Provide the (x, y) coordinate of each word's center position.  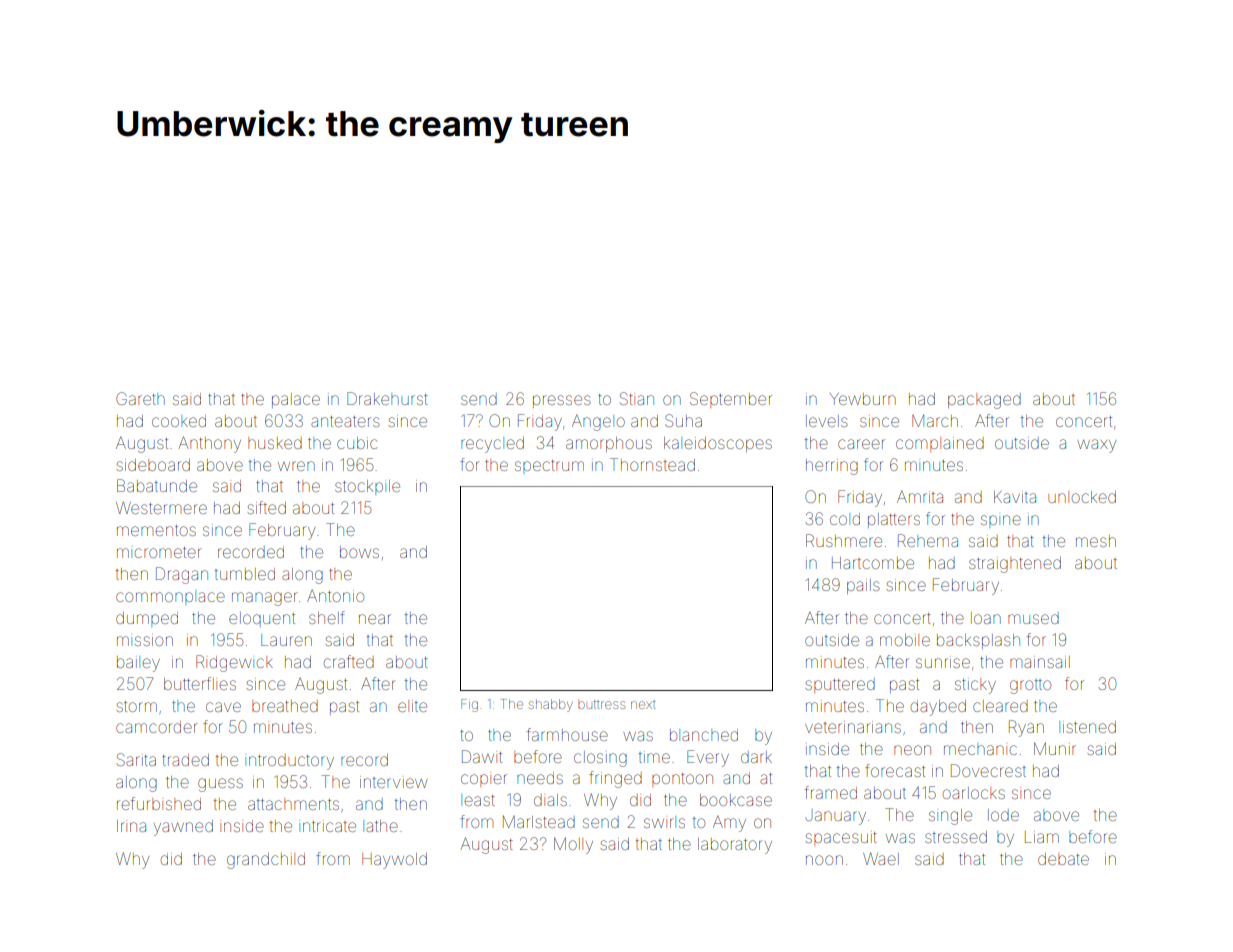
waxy (1096, 446)
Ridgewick (234, 663)
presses (562, 401)
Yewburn (863, 399)
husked (275, 443)
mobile (905, 640)
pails (863, 586)
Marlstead (539, 821)
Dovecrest (988, 770)
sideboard (153, 465)
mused (1033, 618)
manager (265, 599)
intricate (327, 826)
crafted (349, 661)
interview (393, 782)
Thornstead (652, 464)
